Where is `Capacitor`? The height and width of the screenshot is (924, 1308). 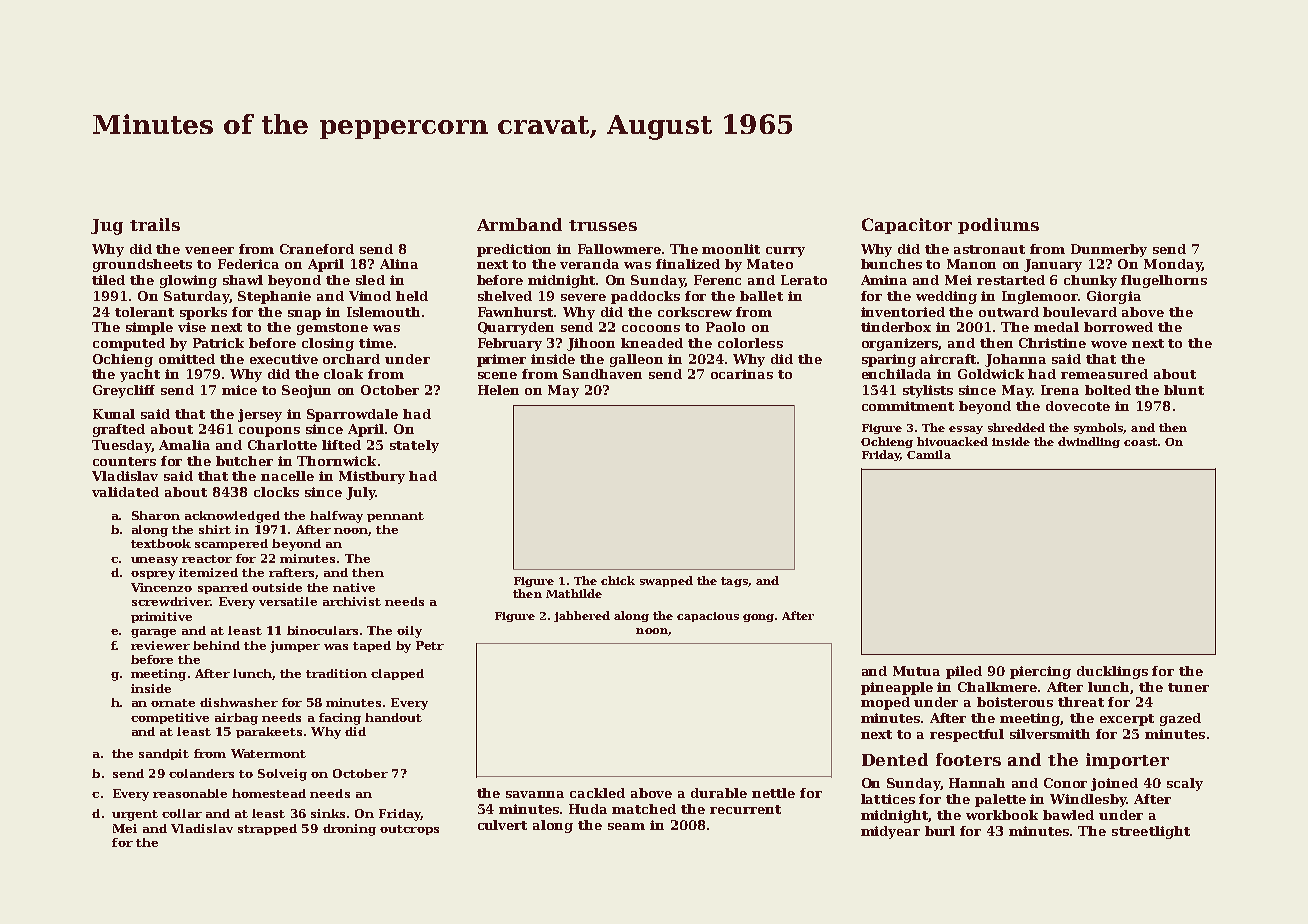
Capacitor is located at coordinates (907, 226).
